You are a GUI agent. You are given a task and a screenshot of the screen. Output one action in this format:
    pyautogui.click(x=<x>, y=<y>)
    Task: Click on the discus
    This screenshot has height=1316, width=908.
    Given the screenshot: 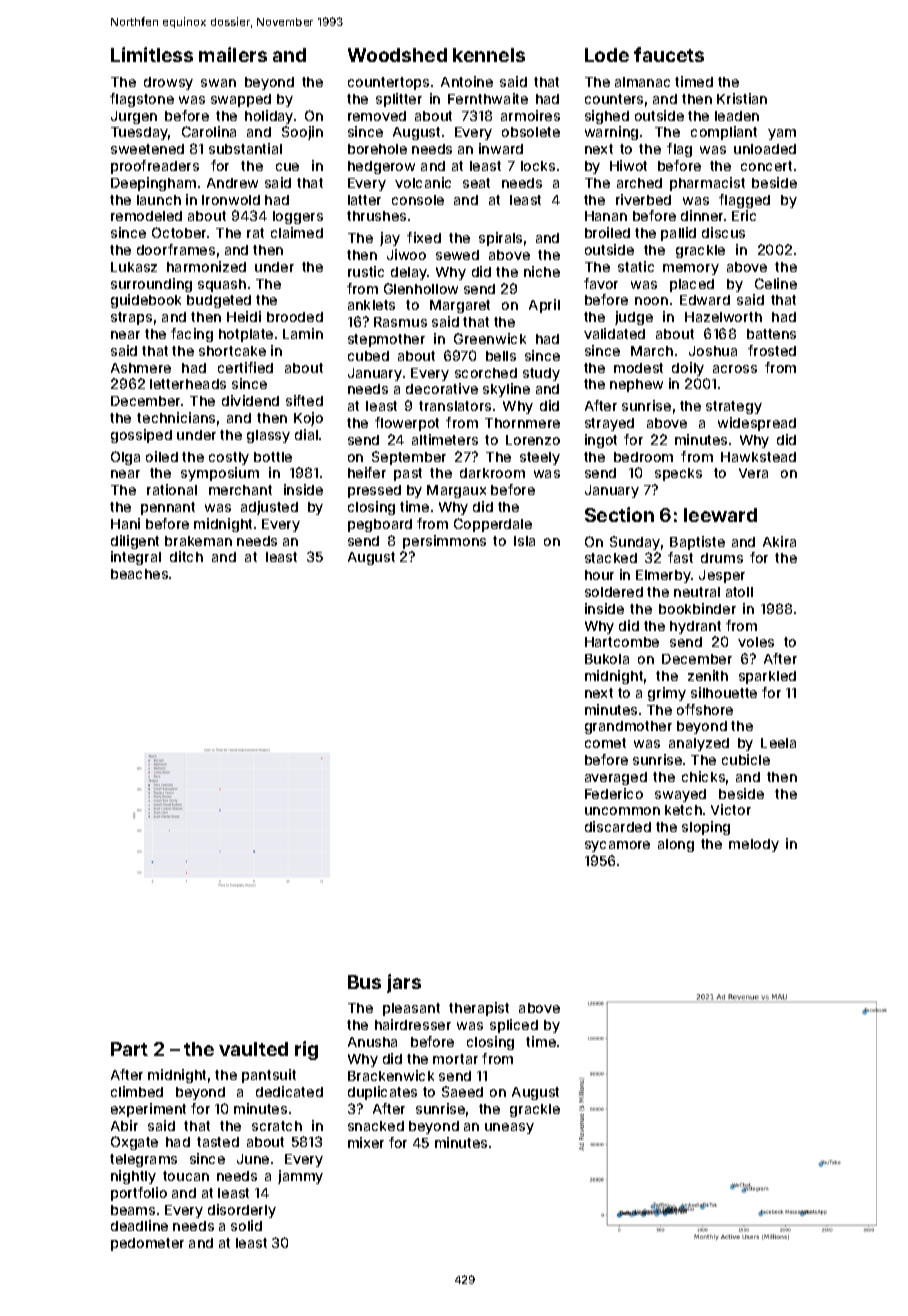 What is the action you would take?
    pyautogui.click(x=723, y=232)
